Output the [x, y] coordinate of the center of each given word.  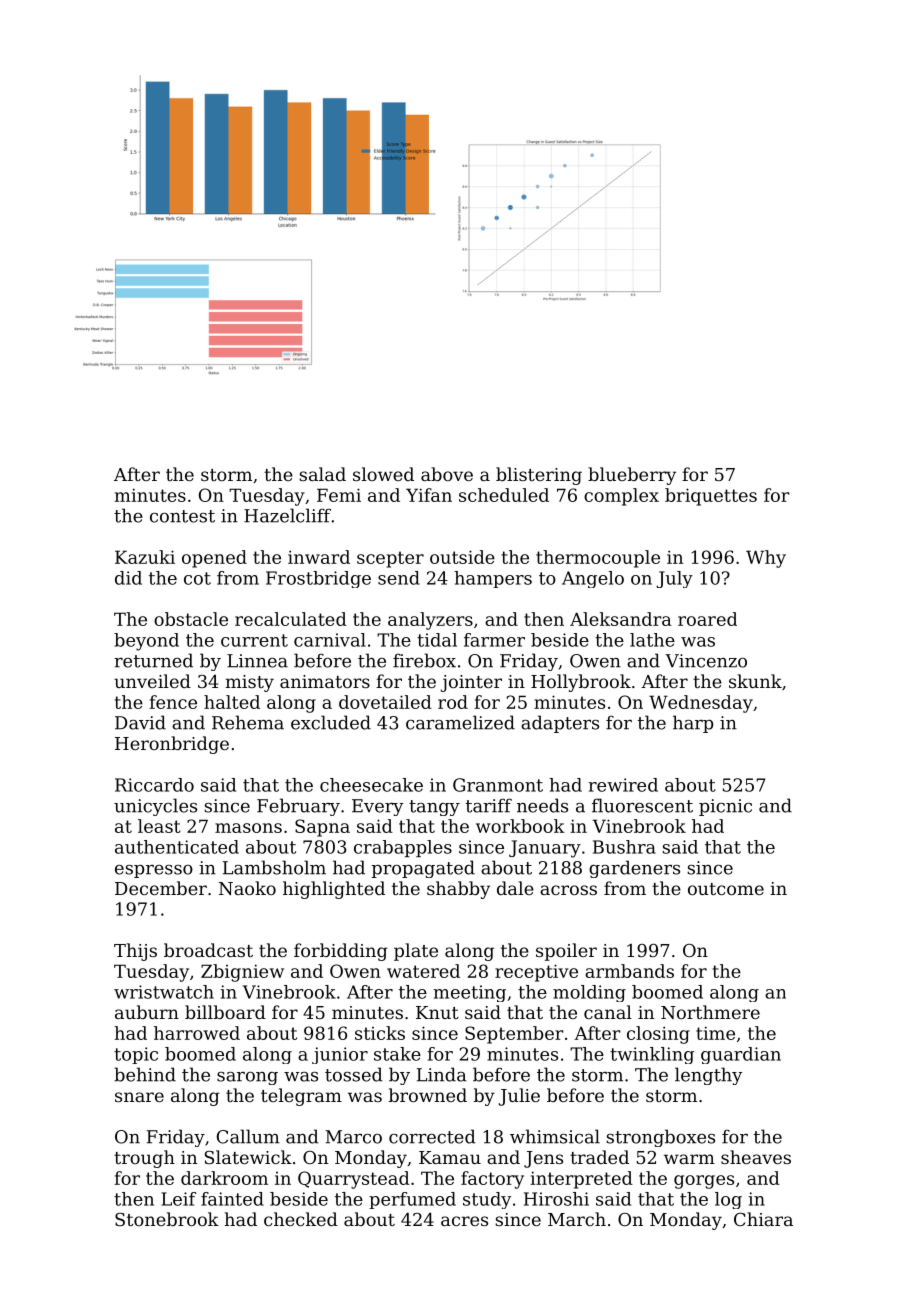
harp [693, 724]
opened [214, 559]
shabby [458, 890]
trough [144, 1159]
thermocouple [598, 559]
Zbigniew [242, 973]
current [254, 640]
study [487, 1200]
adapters [560, 724]
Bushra [624, 847]
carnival [330, 640]
